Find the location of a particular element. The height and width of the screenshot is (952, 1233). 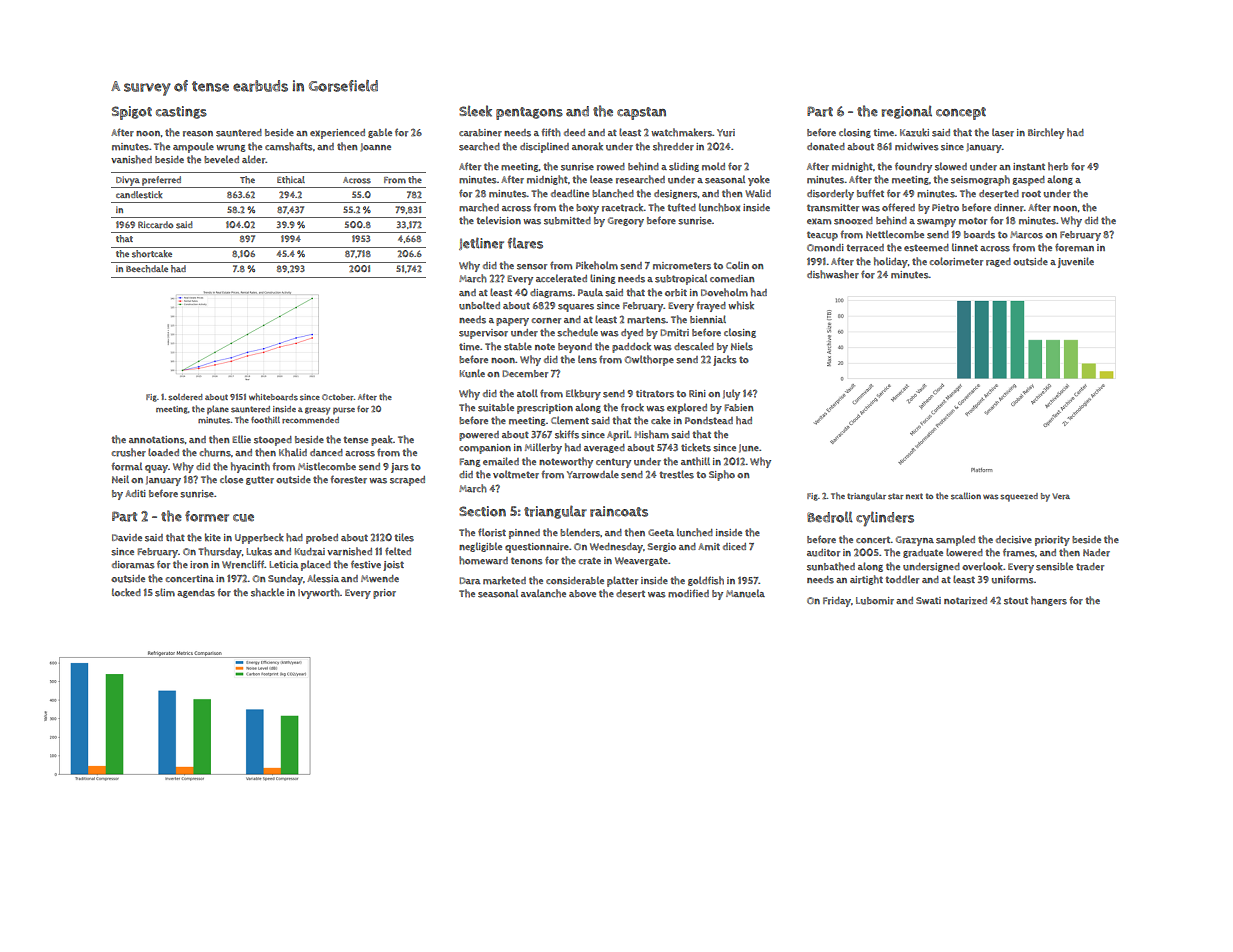

voltmeter is located at coordinates (516, 474).
